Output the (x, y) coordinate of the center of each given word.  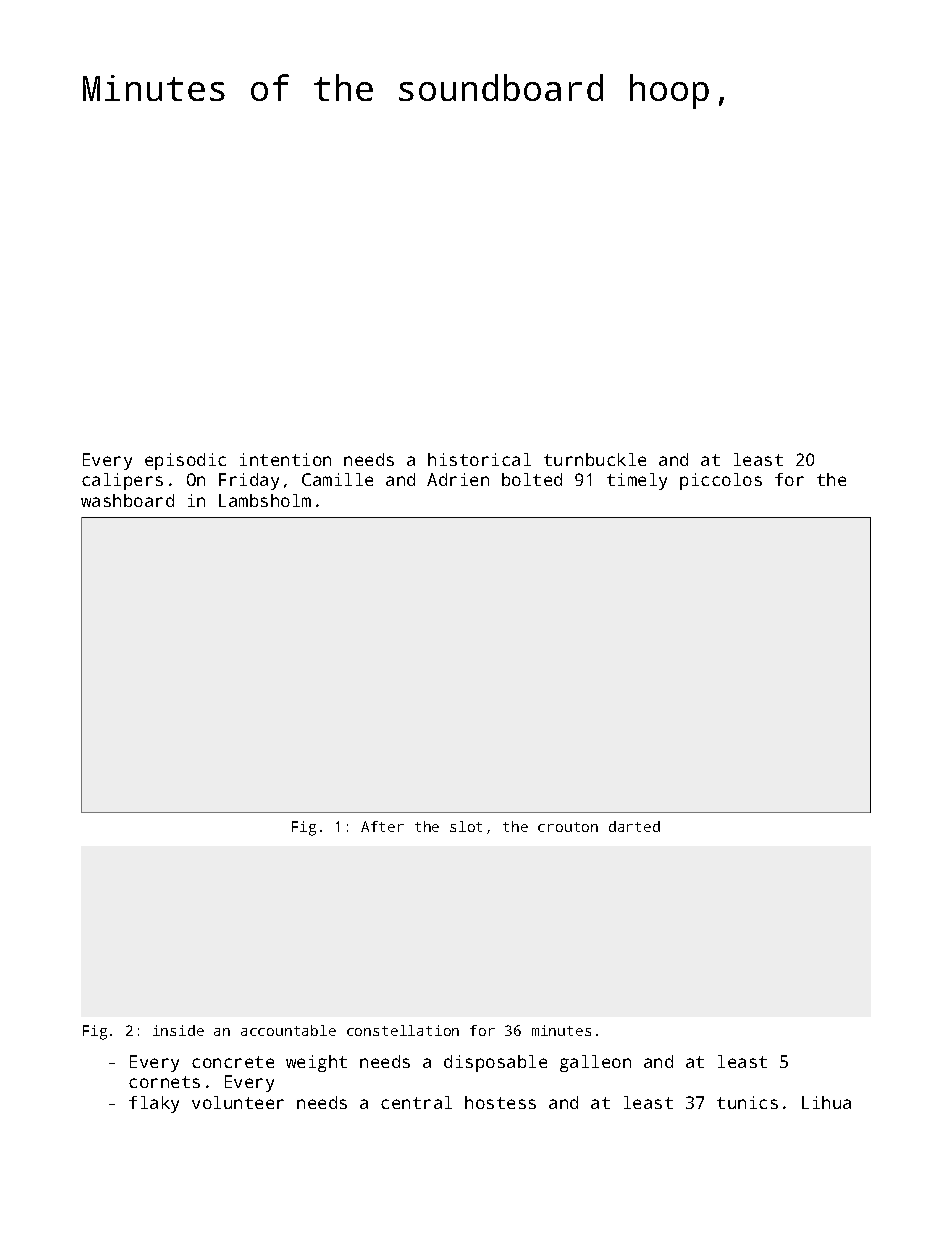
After (382, 826)
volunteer (238, 1102)
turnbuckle (595, 459)
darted (634, 826)
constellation (403, 1030)
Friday (249, 481)
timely (637, 481)
